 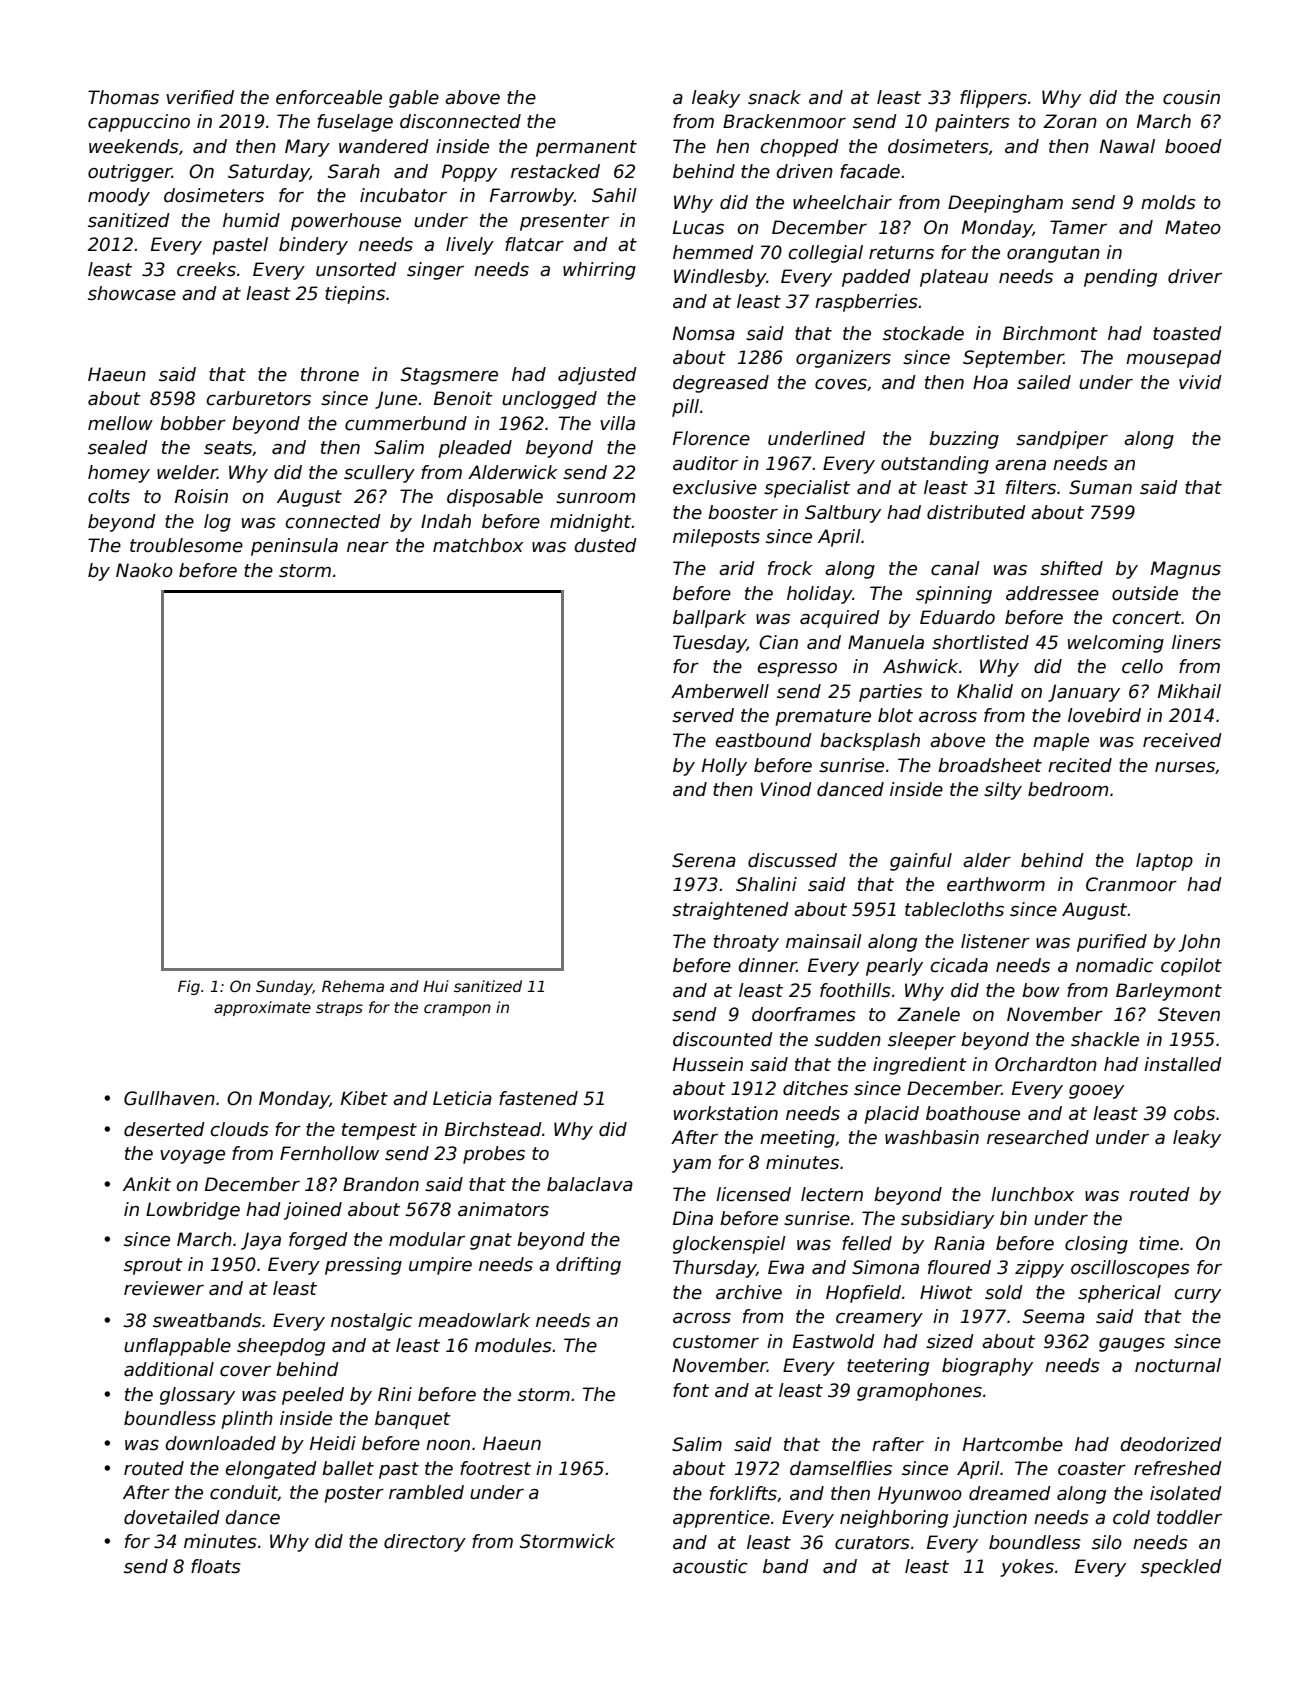 I want to click on Deepingham, so click(x=1005, y=204).
